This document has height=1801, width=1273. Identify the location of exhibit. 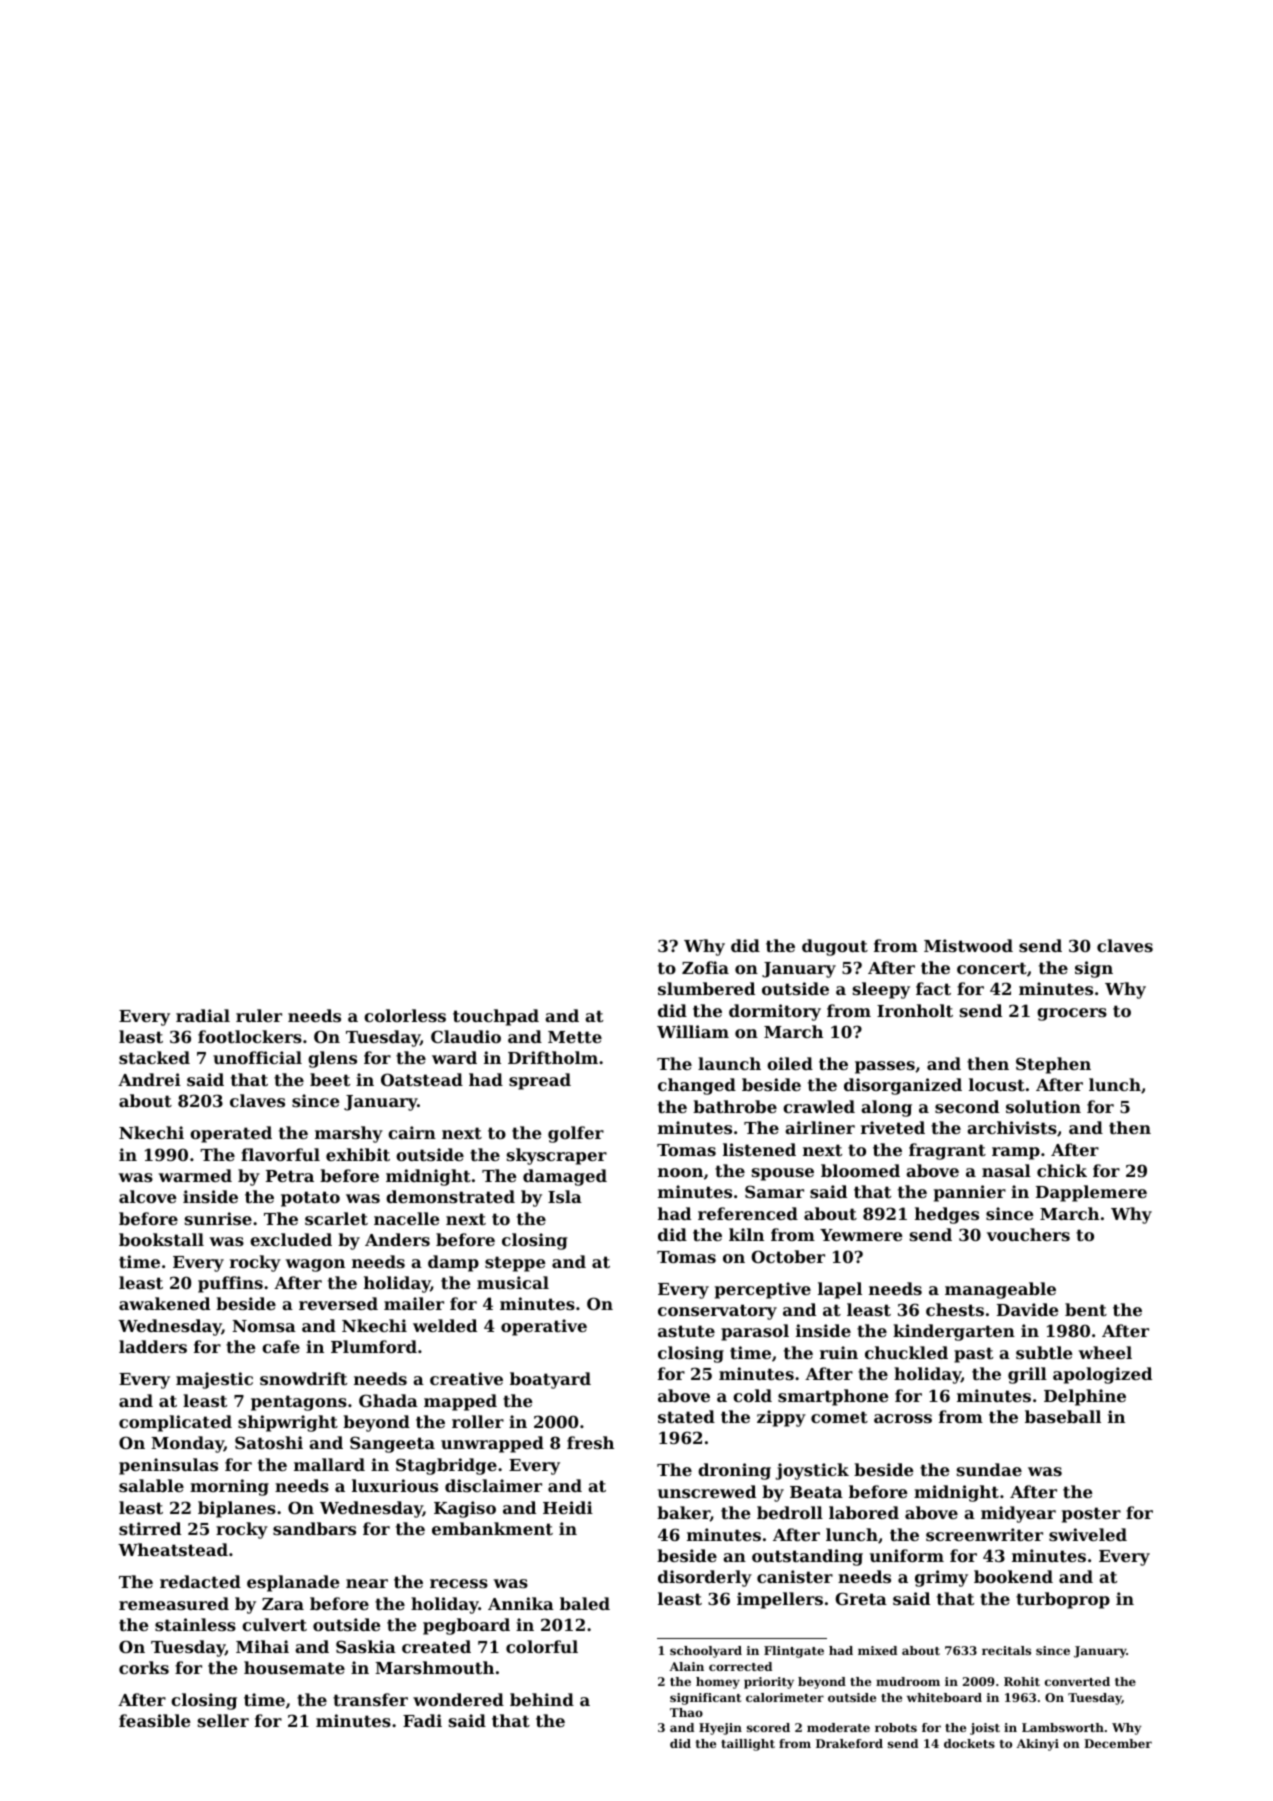
(358, 1154).
